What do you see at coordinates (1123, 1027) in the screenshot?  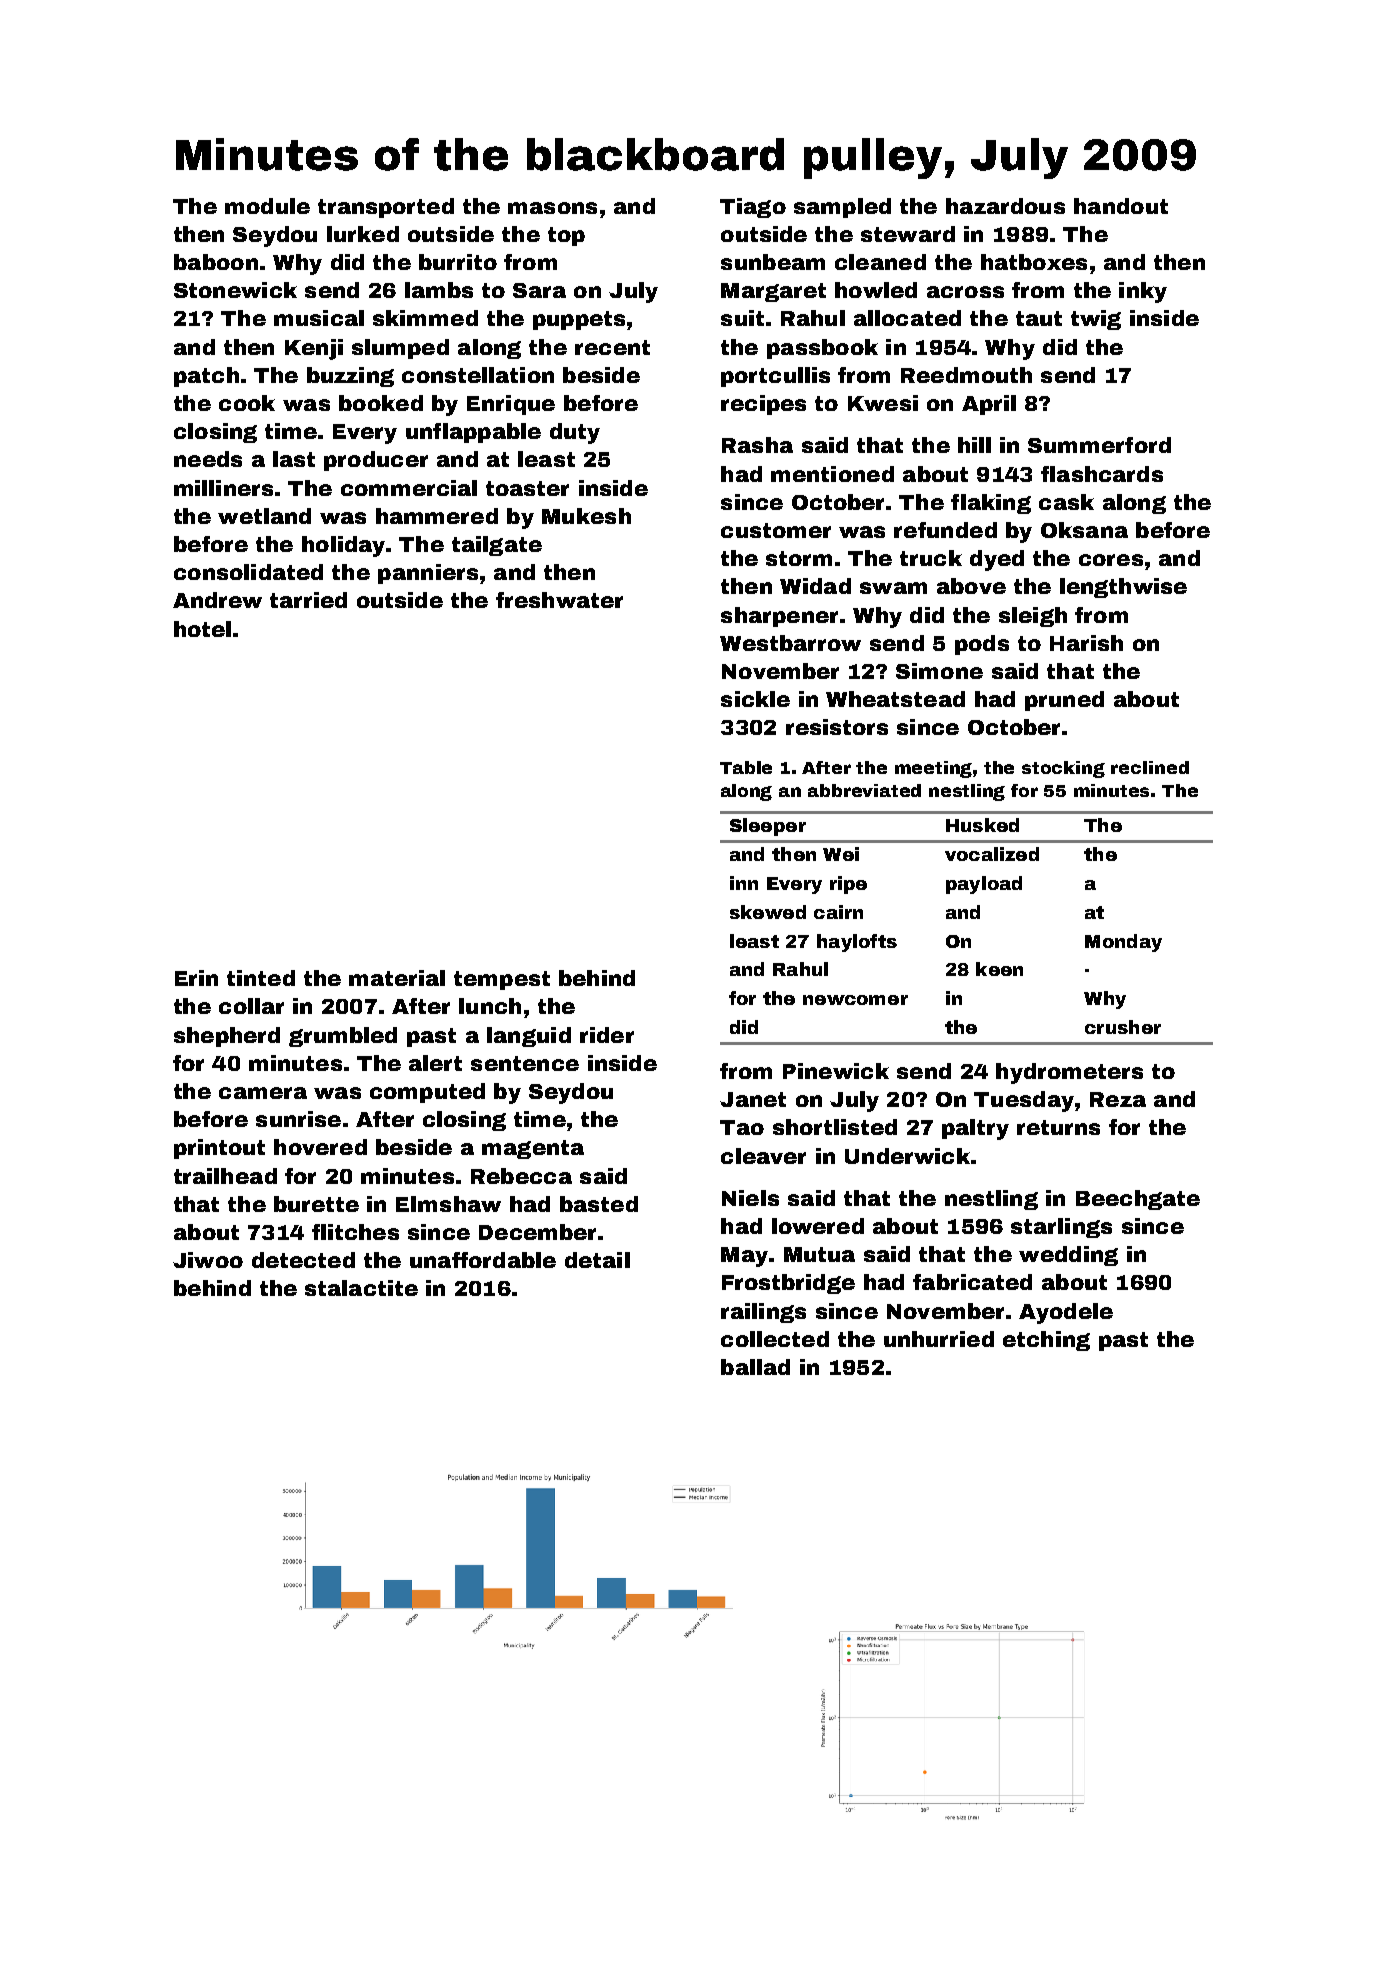 I see `crusher` at bounding box center [1123, 1027].
